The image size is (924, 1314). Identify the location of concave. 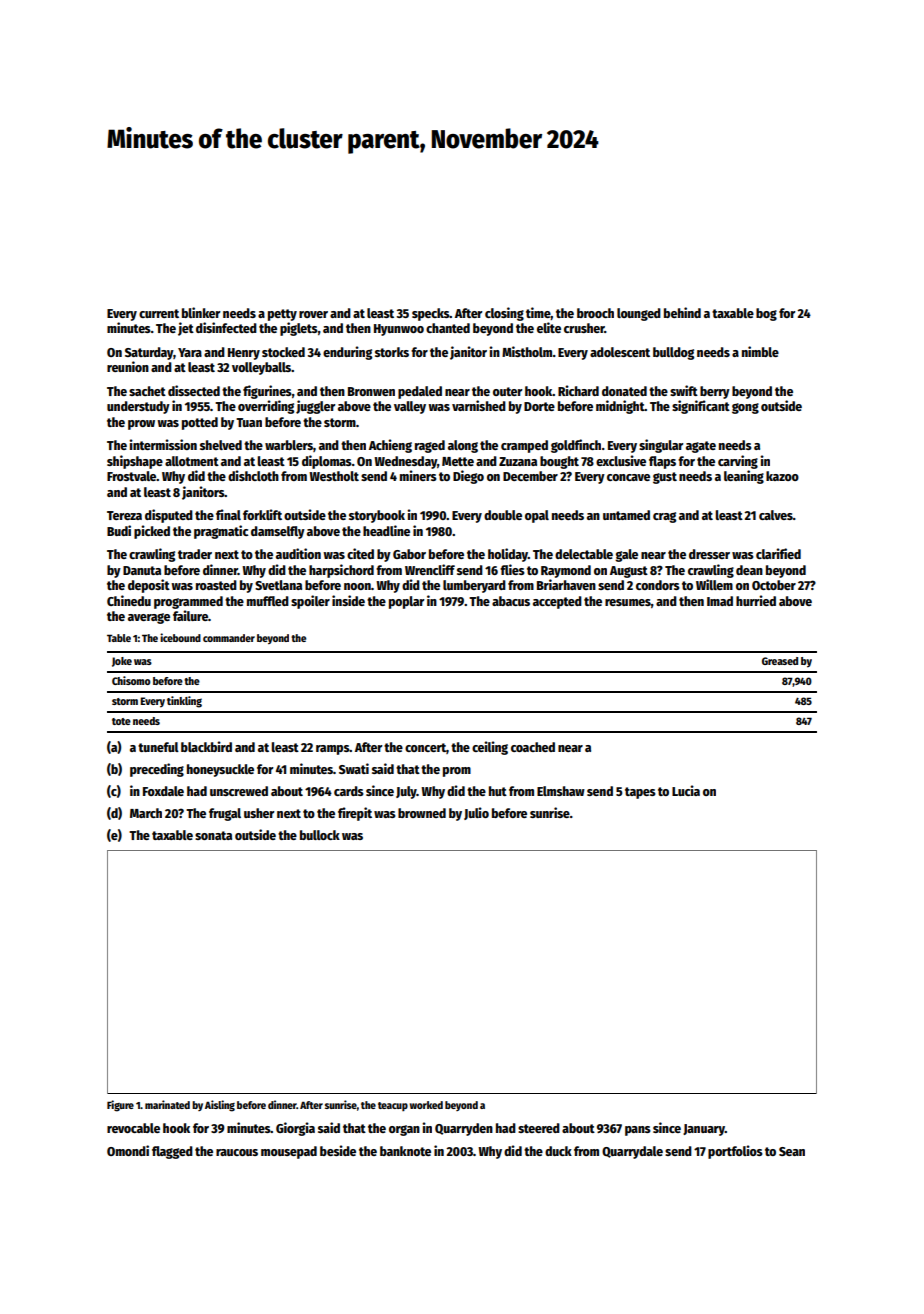
(628, 477).
